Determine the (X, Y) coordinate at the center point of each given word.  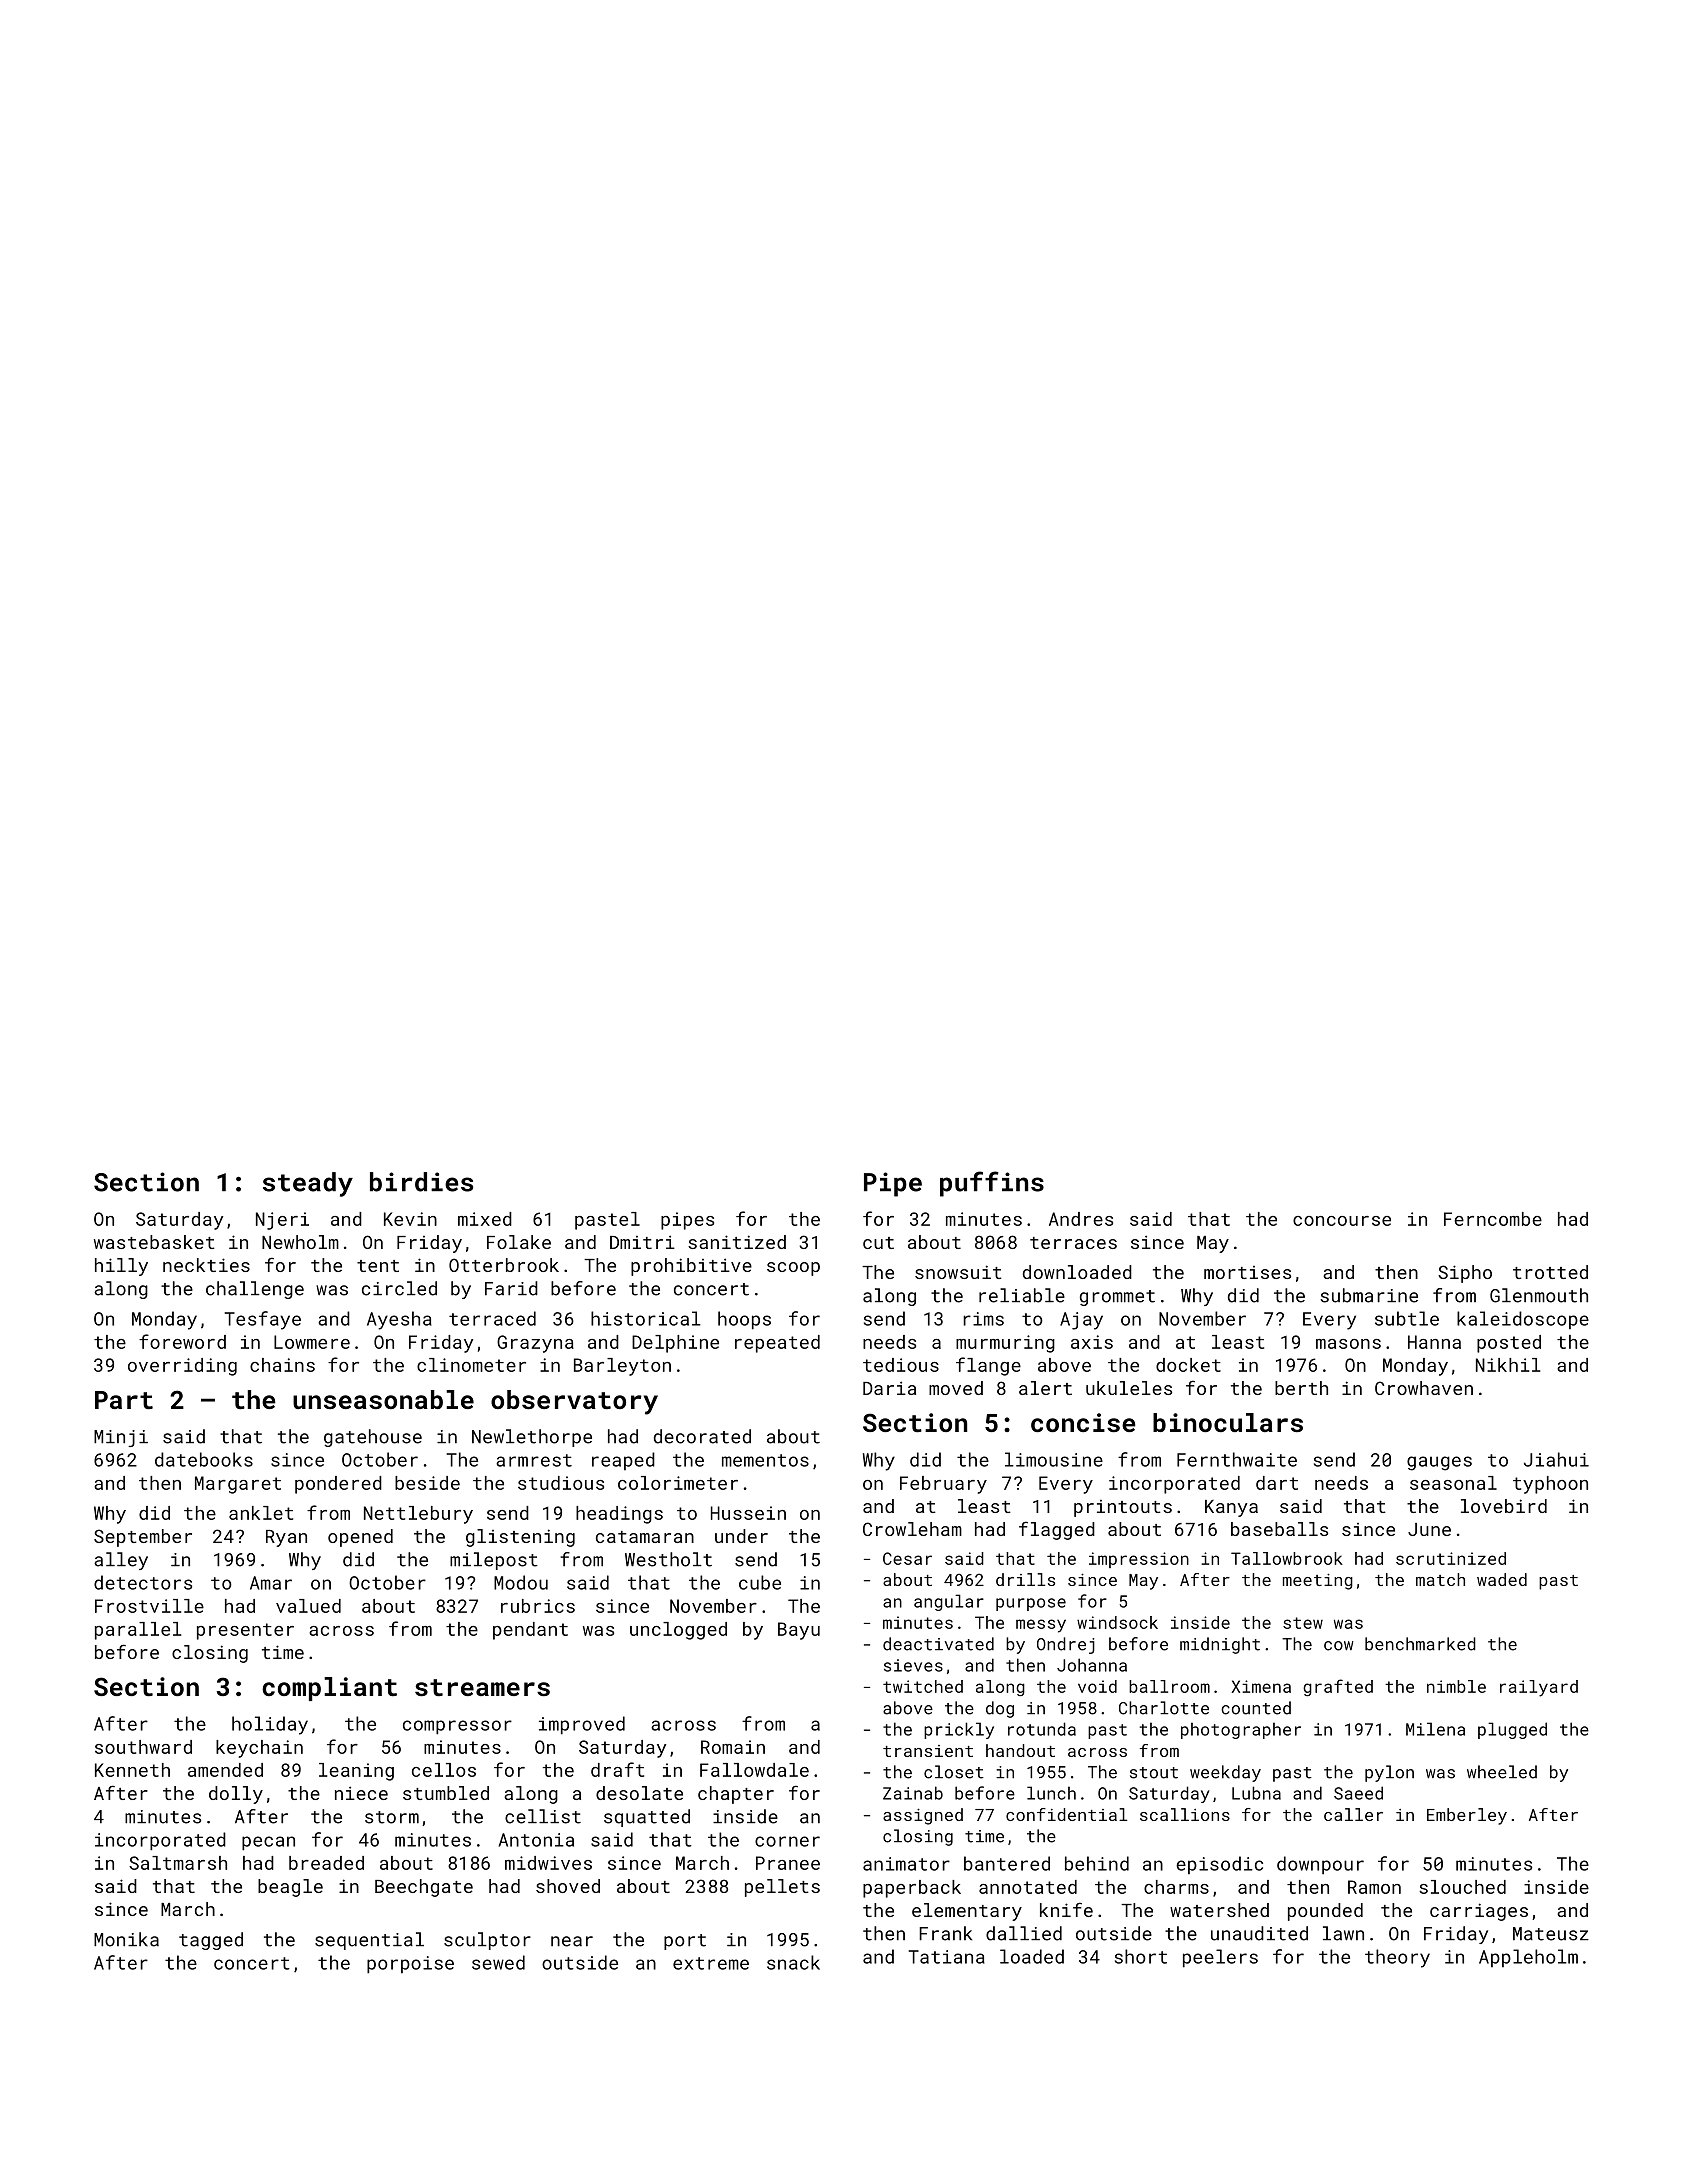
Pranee (788, 1863)
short (1141, 1956)
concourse (1342, 1221)
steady (308, 1184)
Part (124, 1400)
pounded (1325, 1912)
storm (392, 1817)
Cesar (907, 1558)
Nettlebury (418, 1515)
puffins (992, 1184)
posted (1509, 1344)
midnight (1220, 1645)
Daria (889, 1388)
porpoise (410, 1965)
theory (1397, 1958)
